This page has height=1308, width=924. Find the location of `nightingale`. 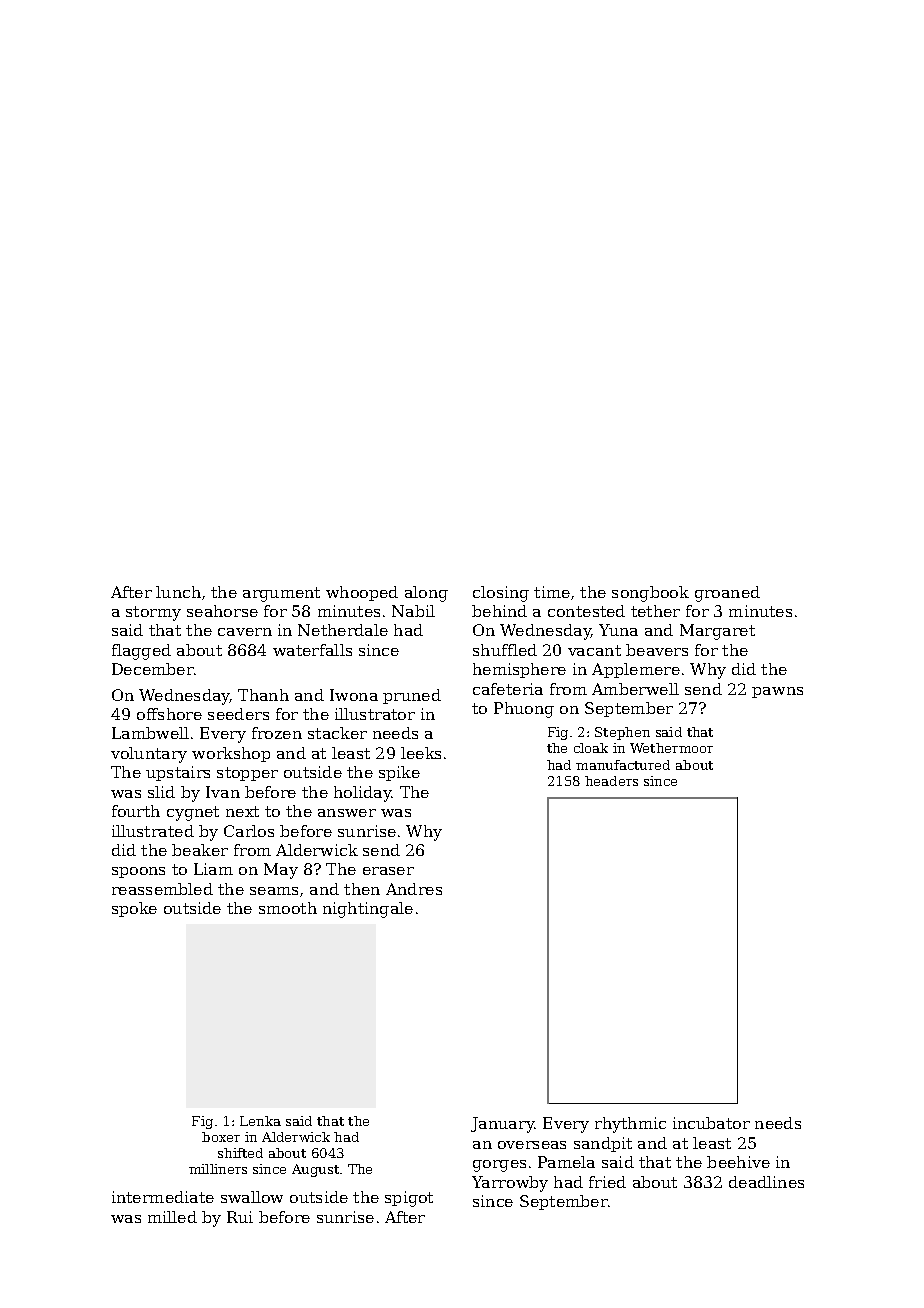

nightingale is located at coordinates (368, 910).
